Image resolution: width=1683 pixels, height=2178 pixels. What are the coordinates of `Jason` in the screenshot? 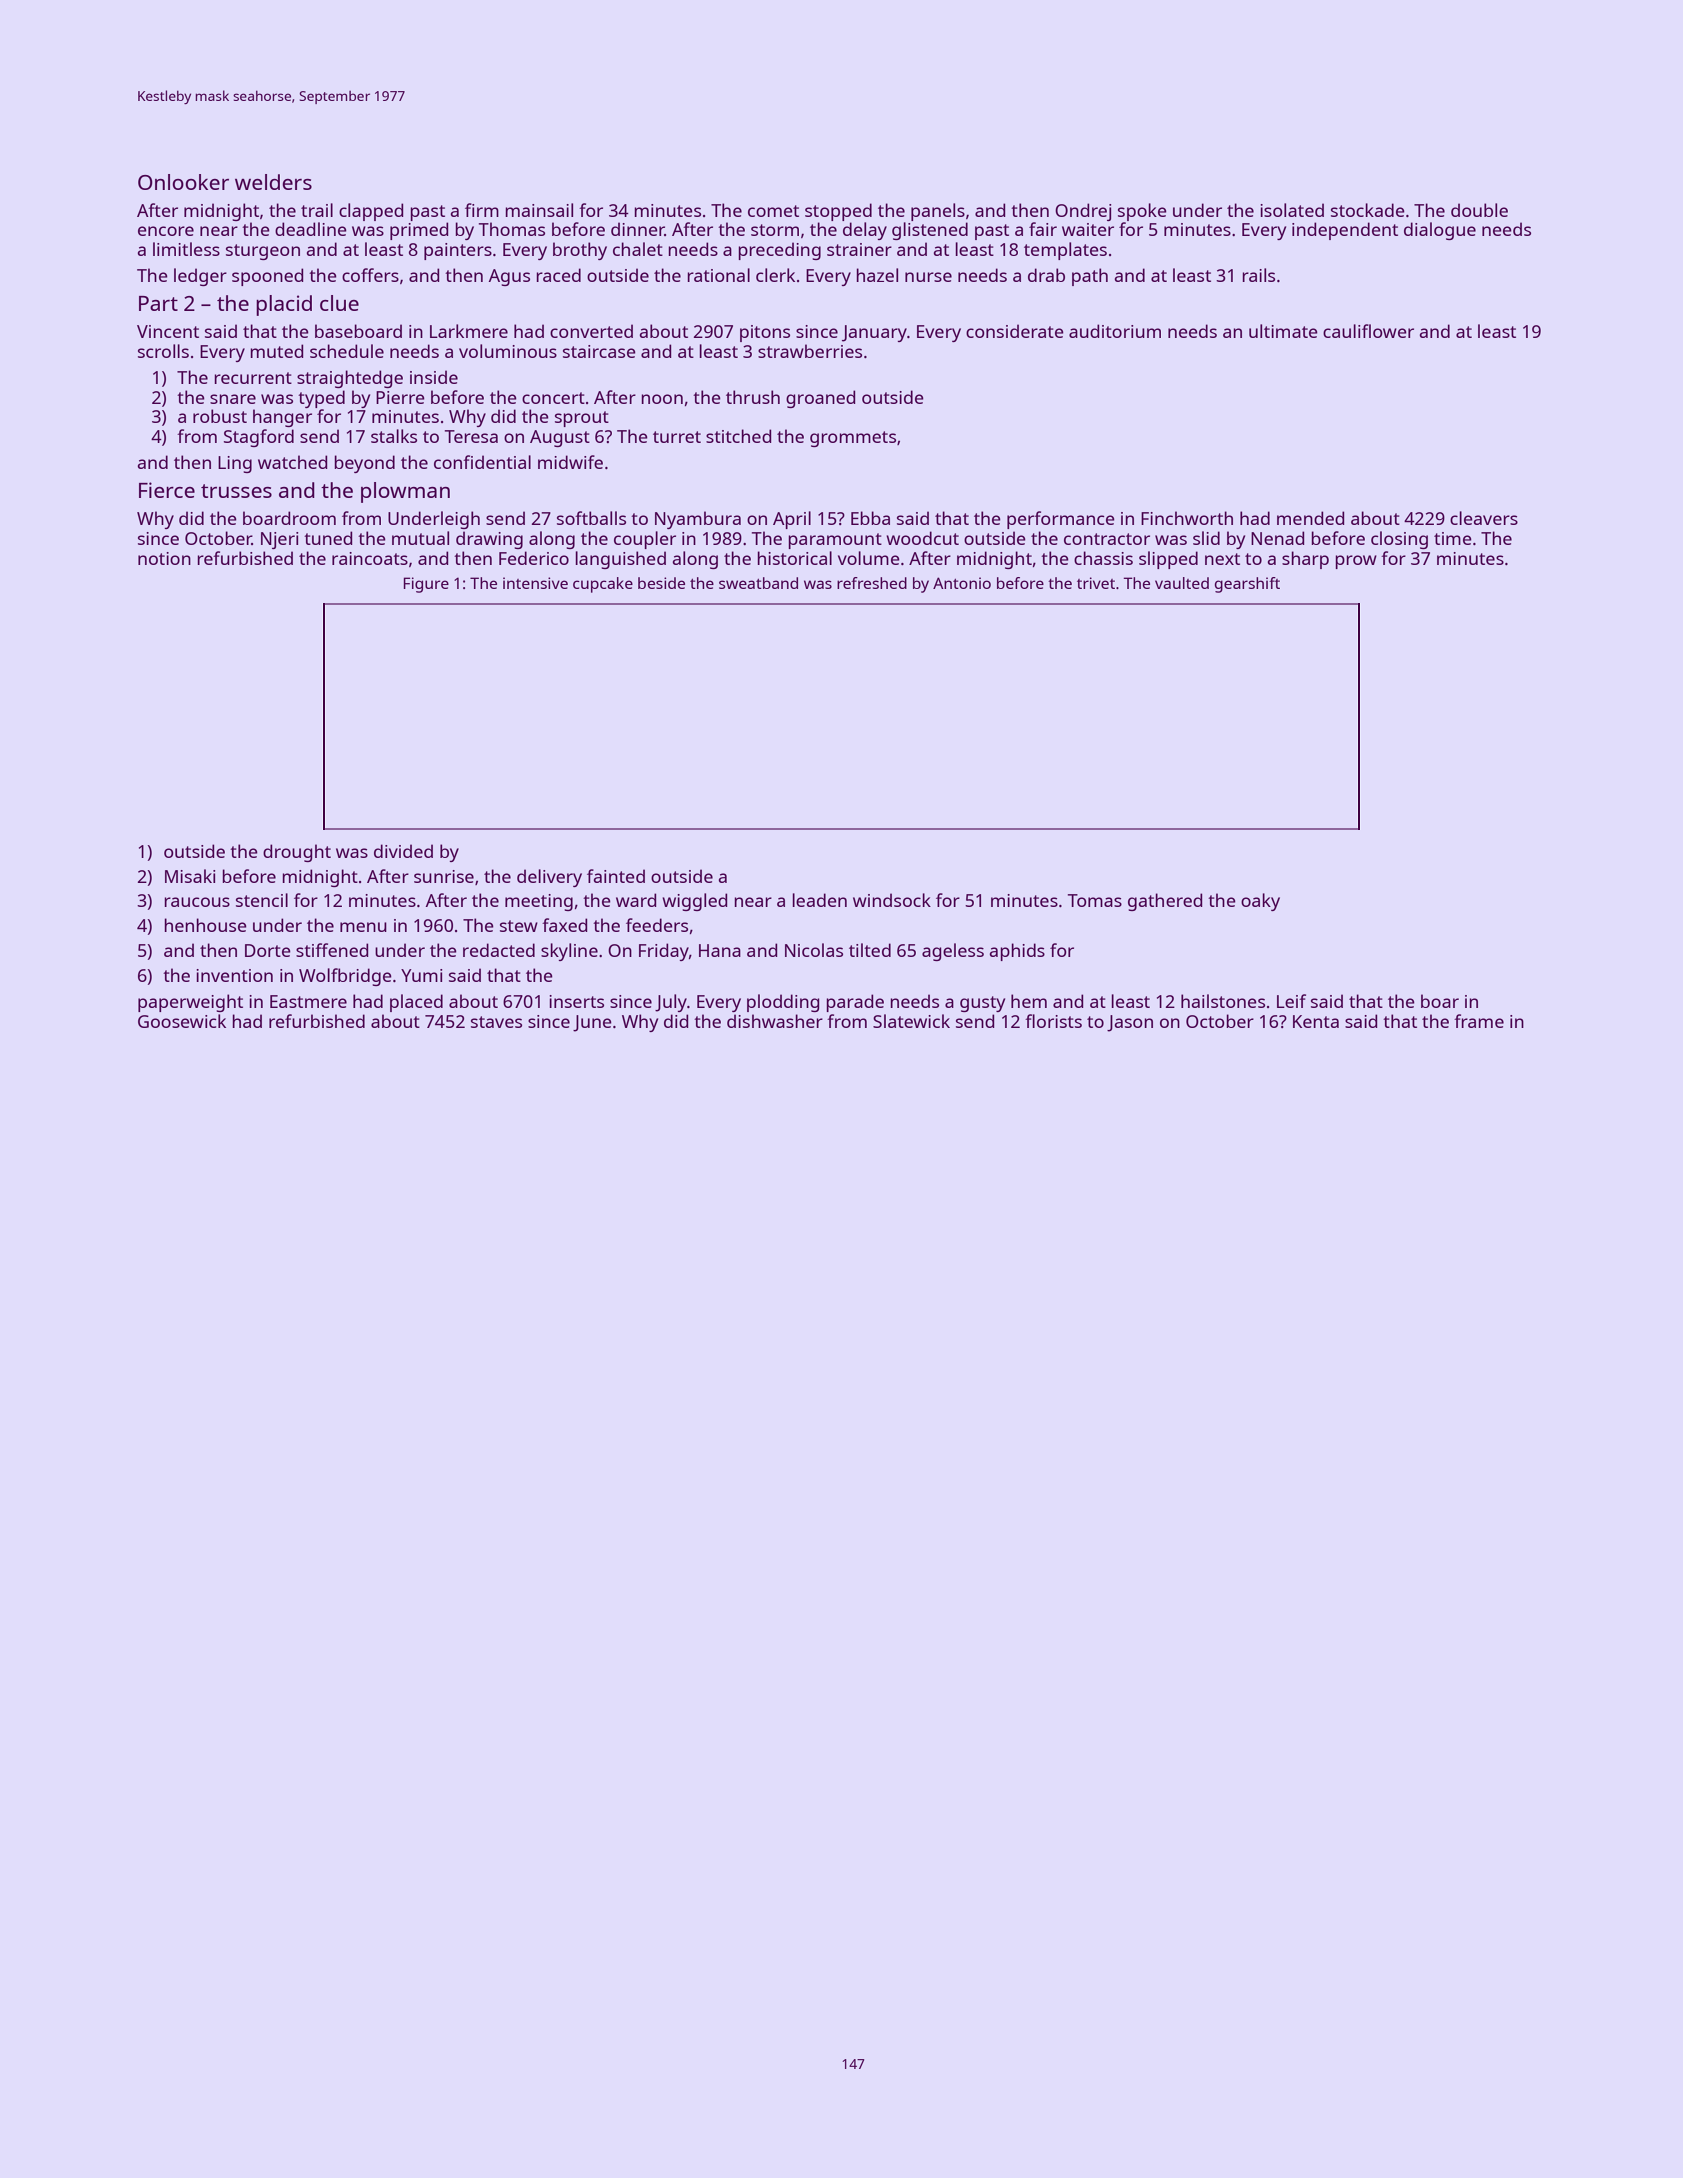 It's located at (1130, 1023).
